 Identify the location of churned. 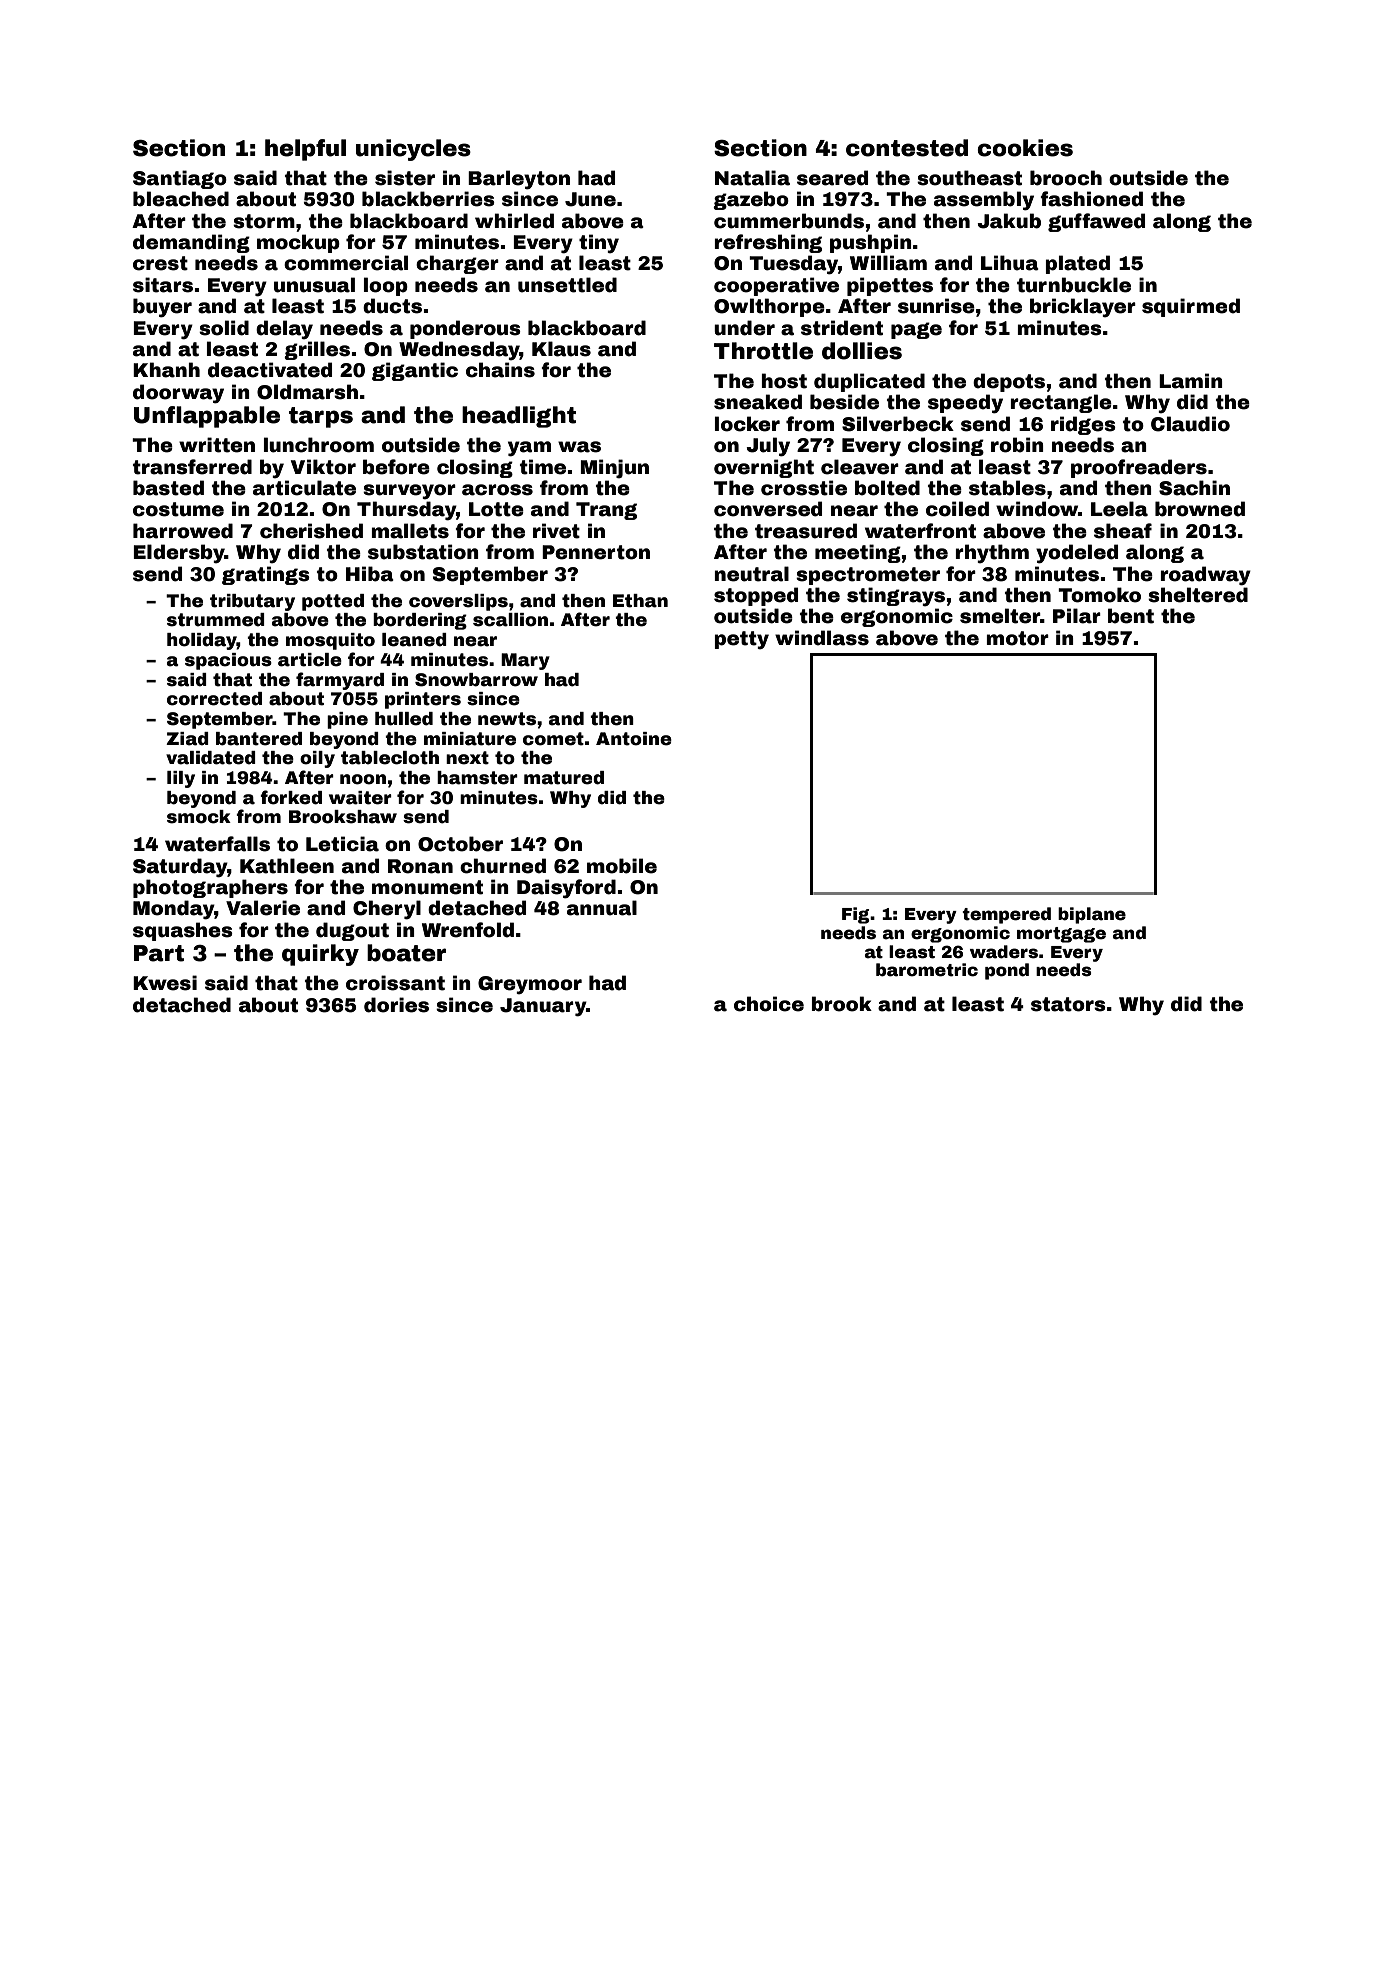
(503, 866).
